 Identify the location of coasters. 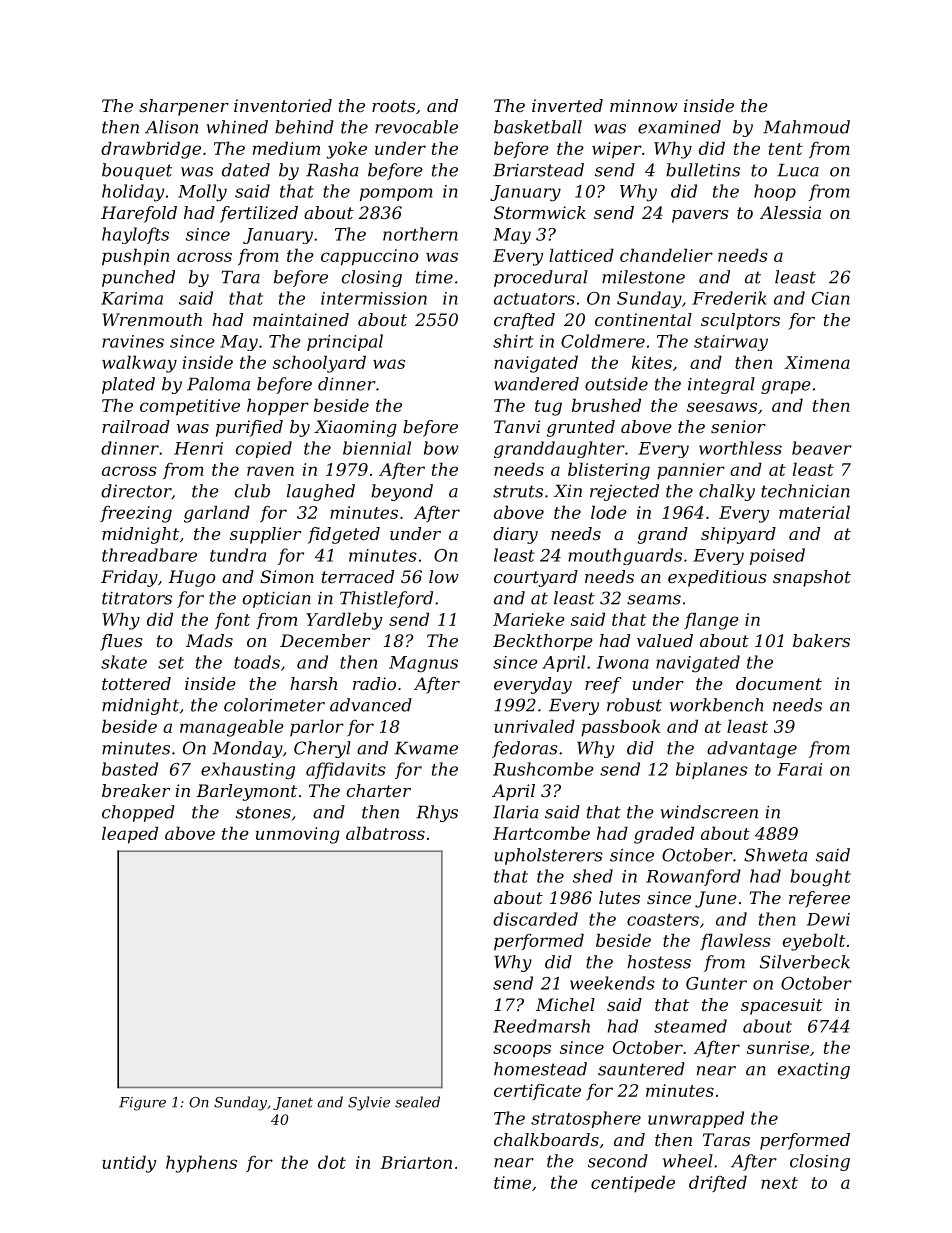
(663, 920).
